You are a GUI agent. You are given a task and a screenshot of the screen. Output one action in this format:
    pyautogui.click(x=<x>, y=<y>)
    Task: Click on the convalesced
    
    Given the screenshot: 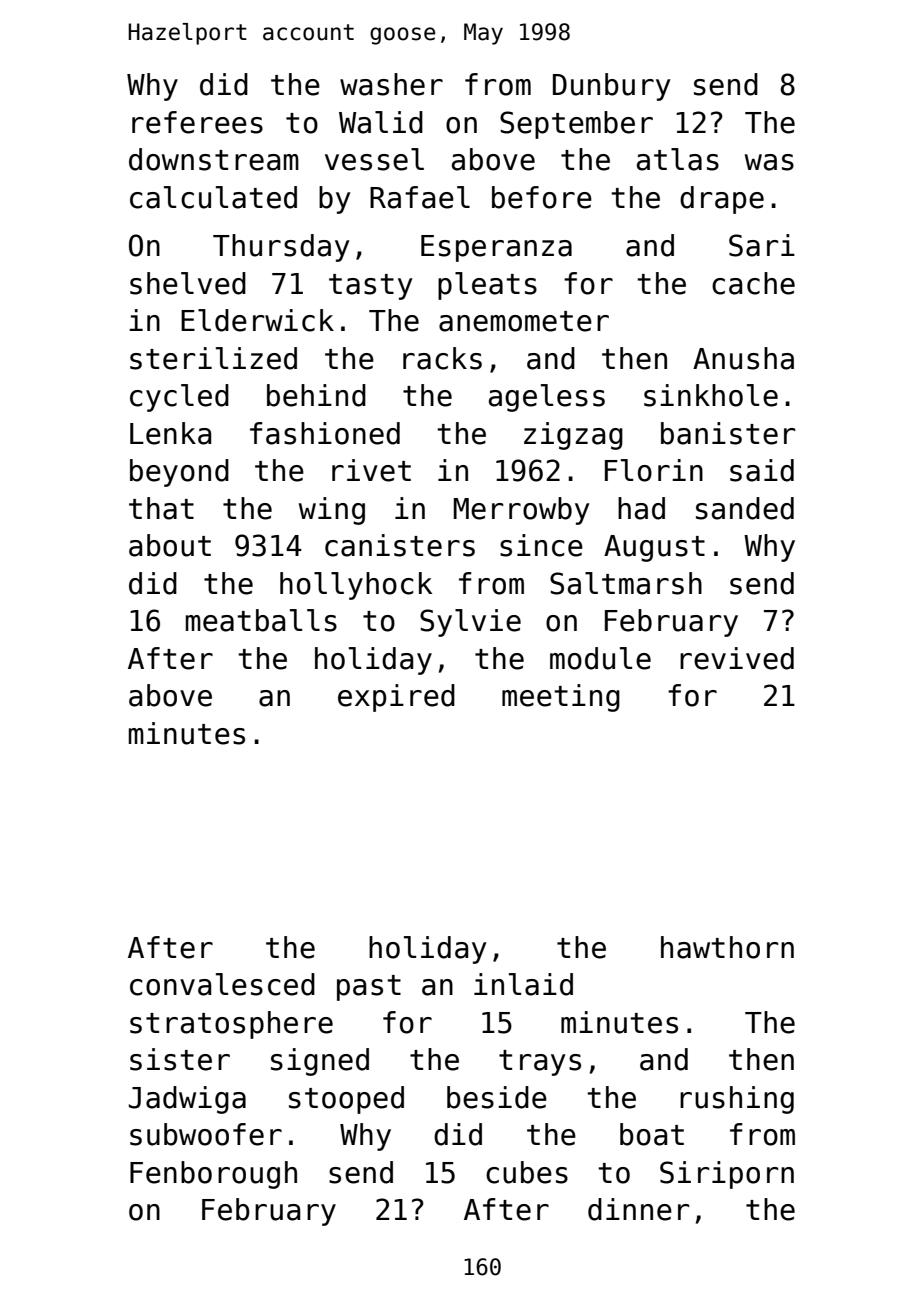 What is the action you would take?
    pyautogui.click(x=222, y=984)
